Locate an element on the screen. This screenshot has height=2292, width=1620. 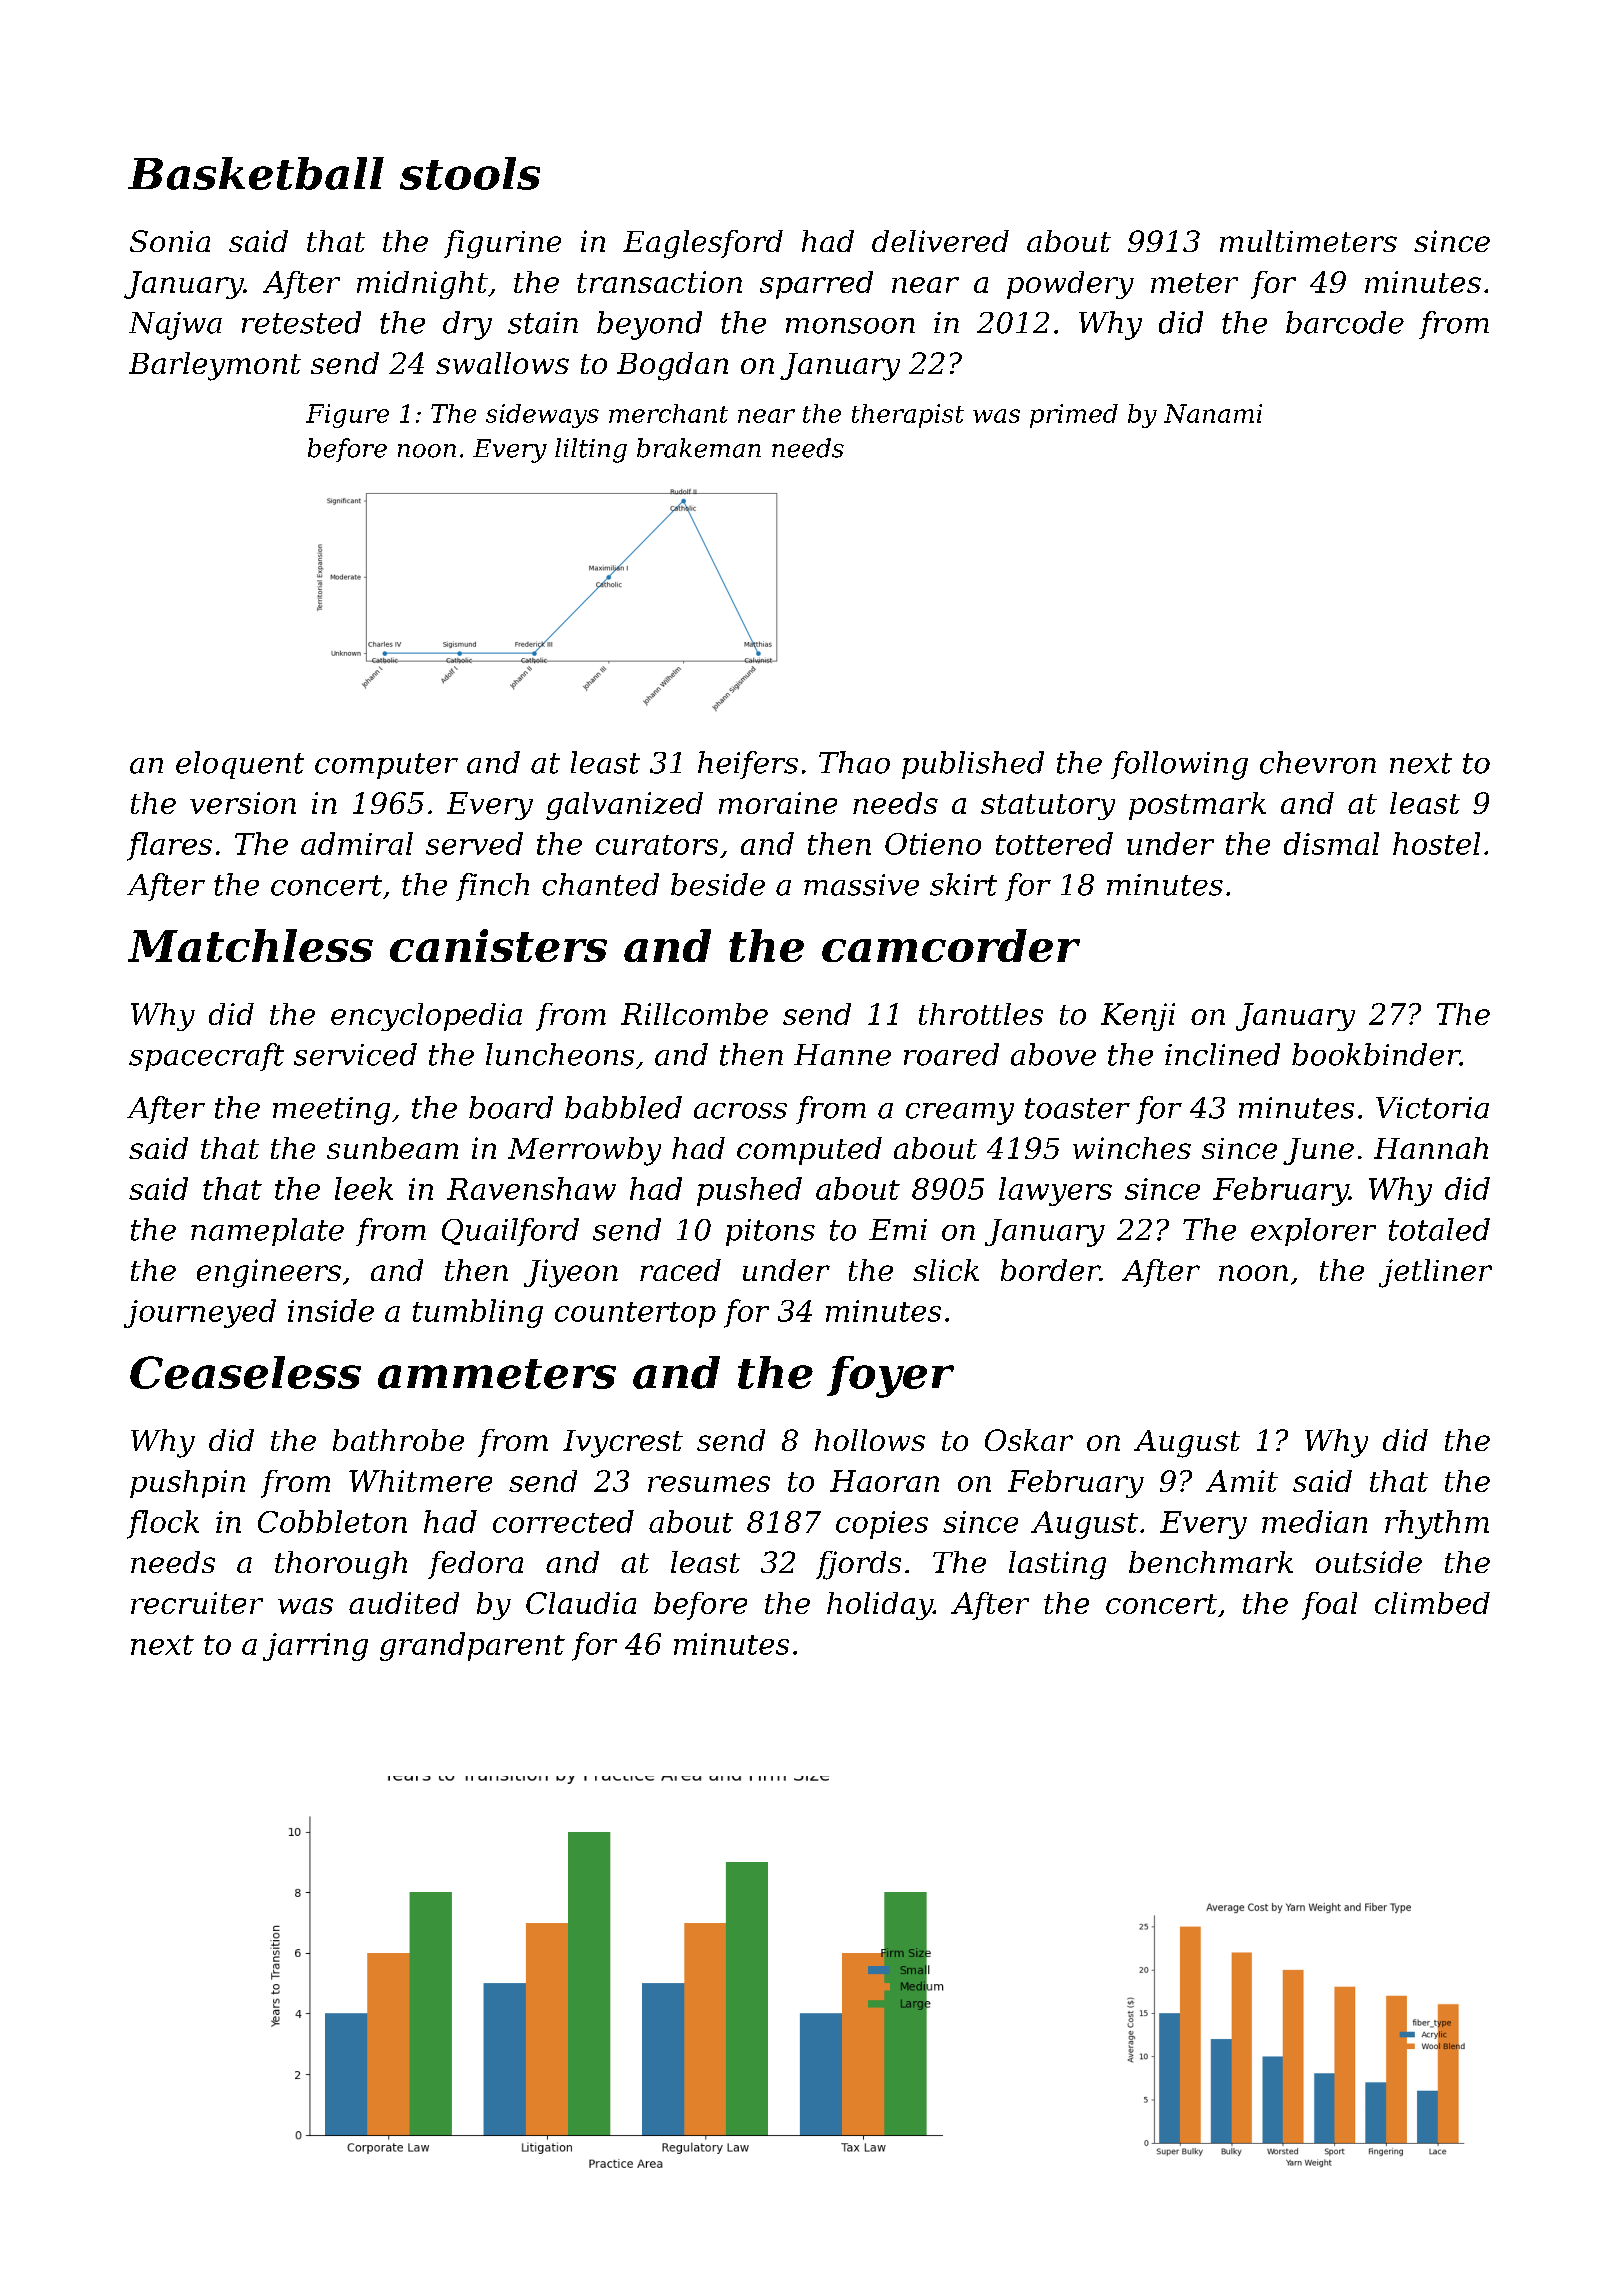
serviced is located at coordinates (355, 1054).
